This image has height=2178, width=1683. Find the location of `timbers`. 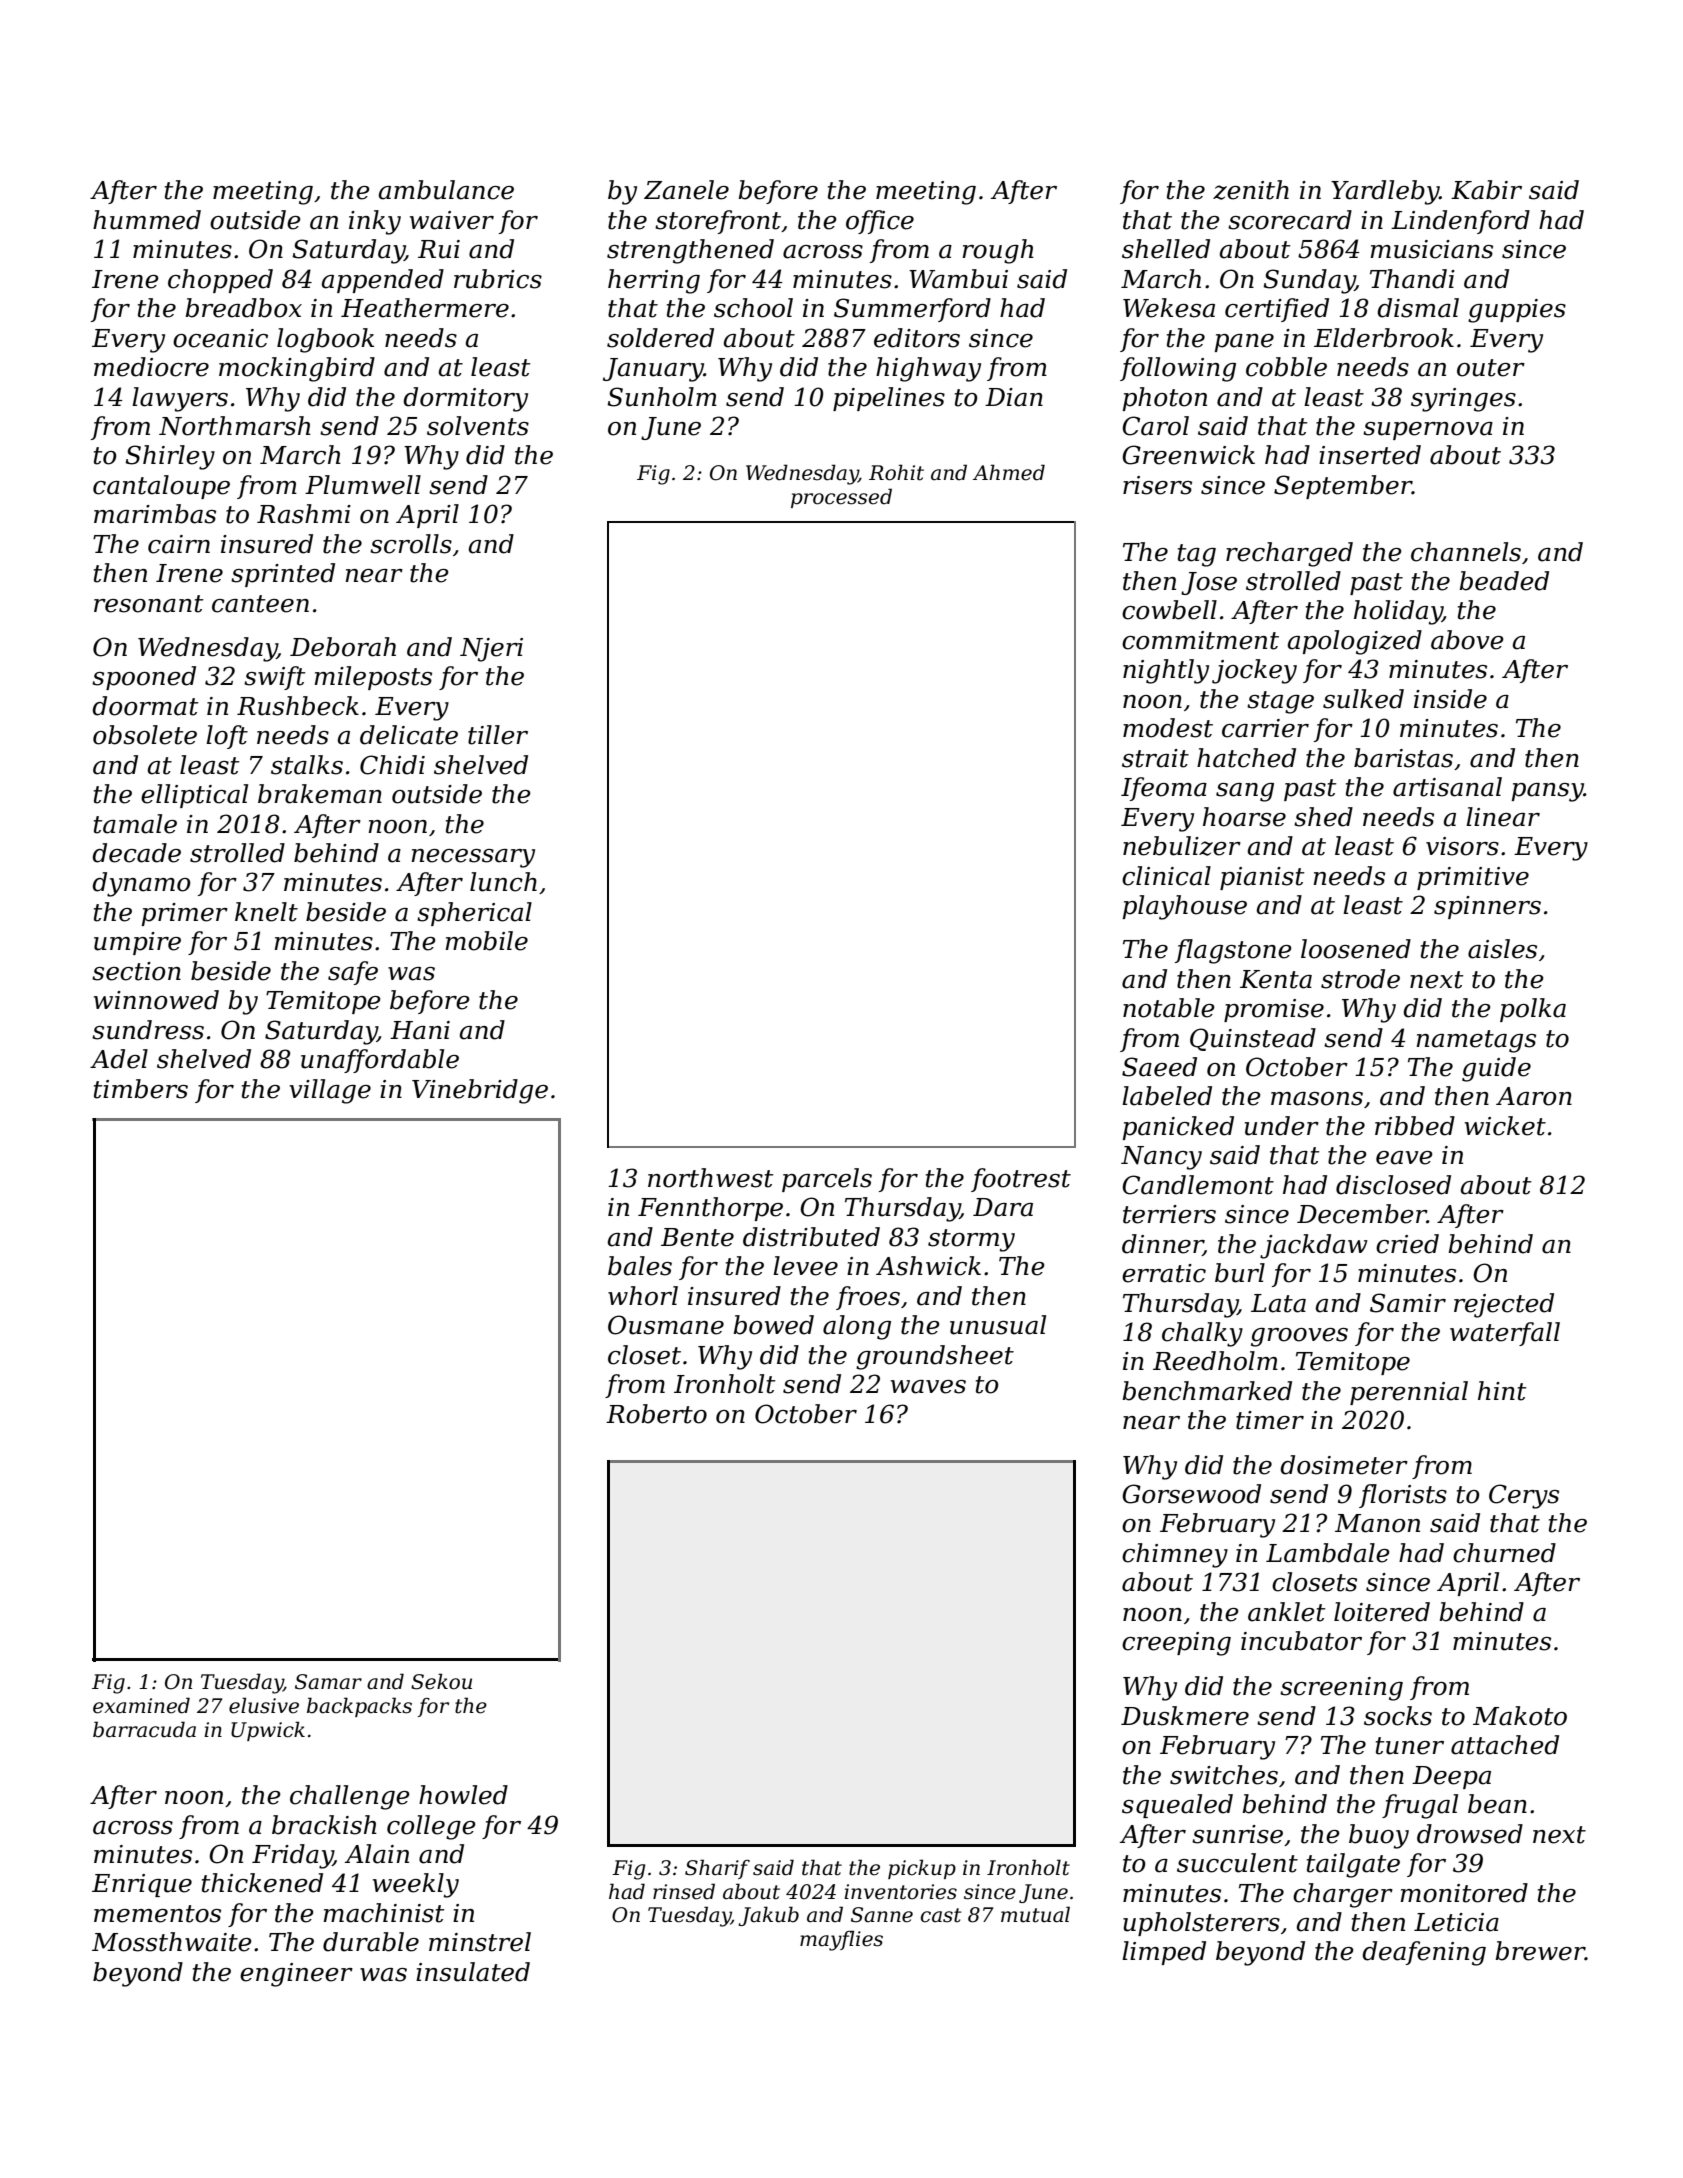

timbers is located at coordinates (141, 1089).
